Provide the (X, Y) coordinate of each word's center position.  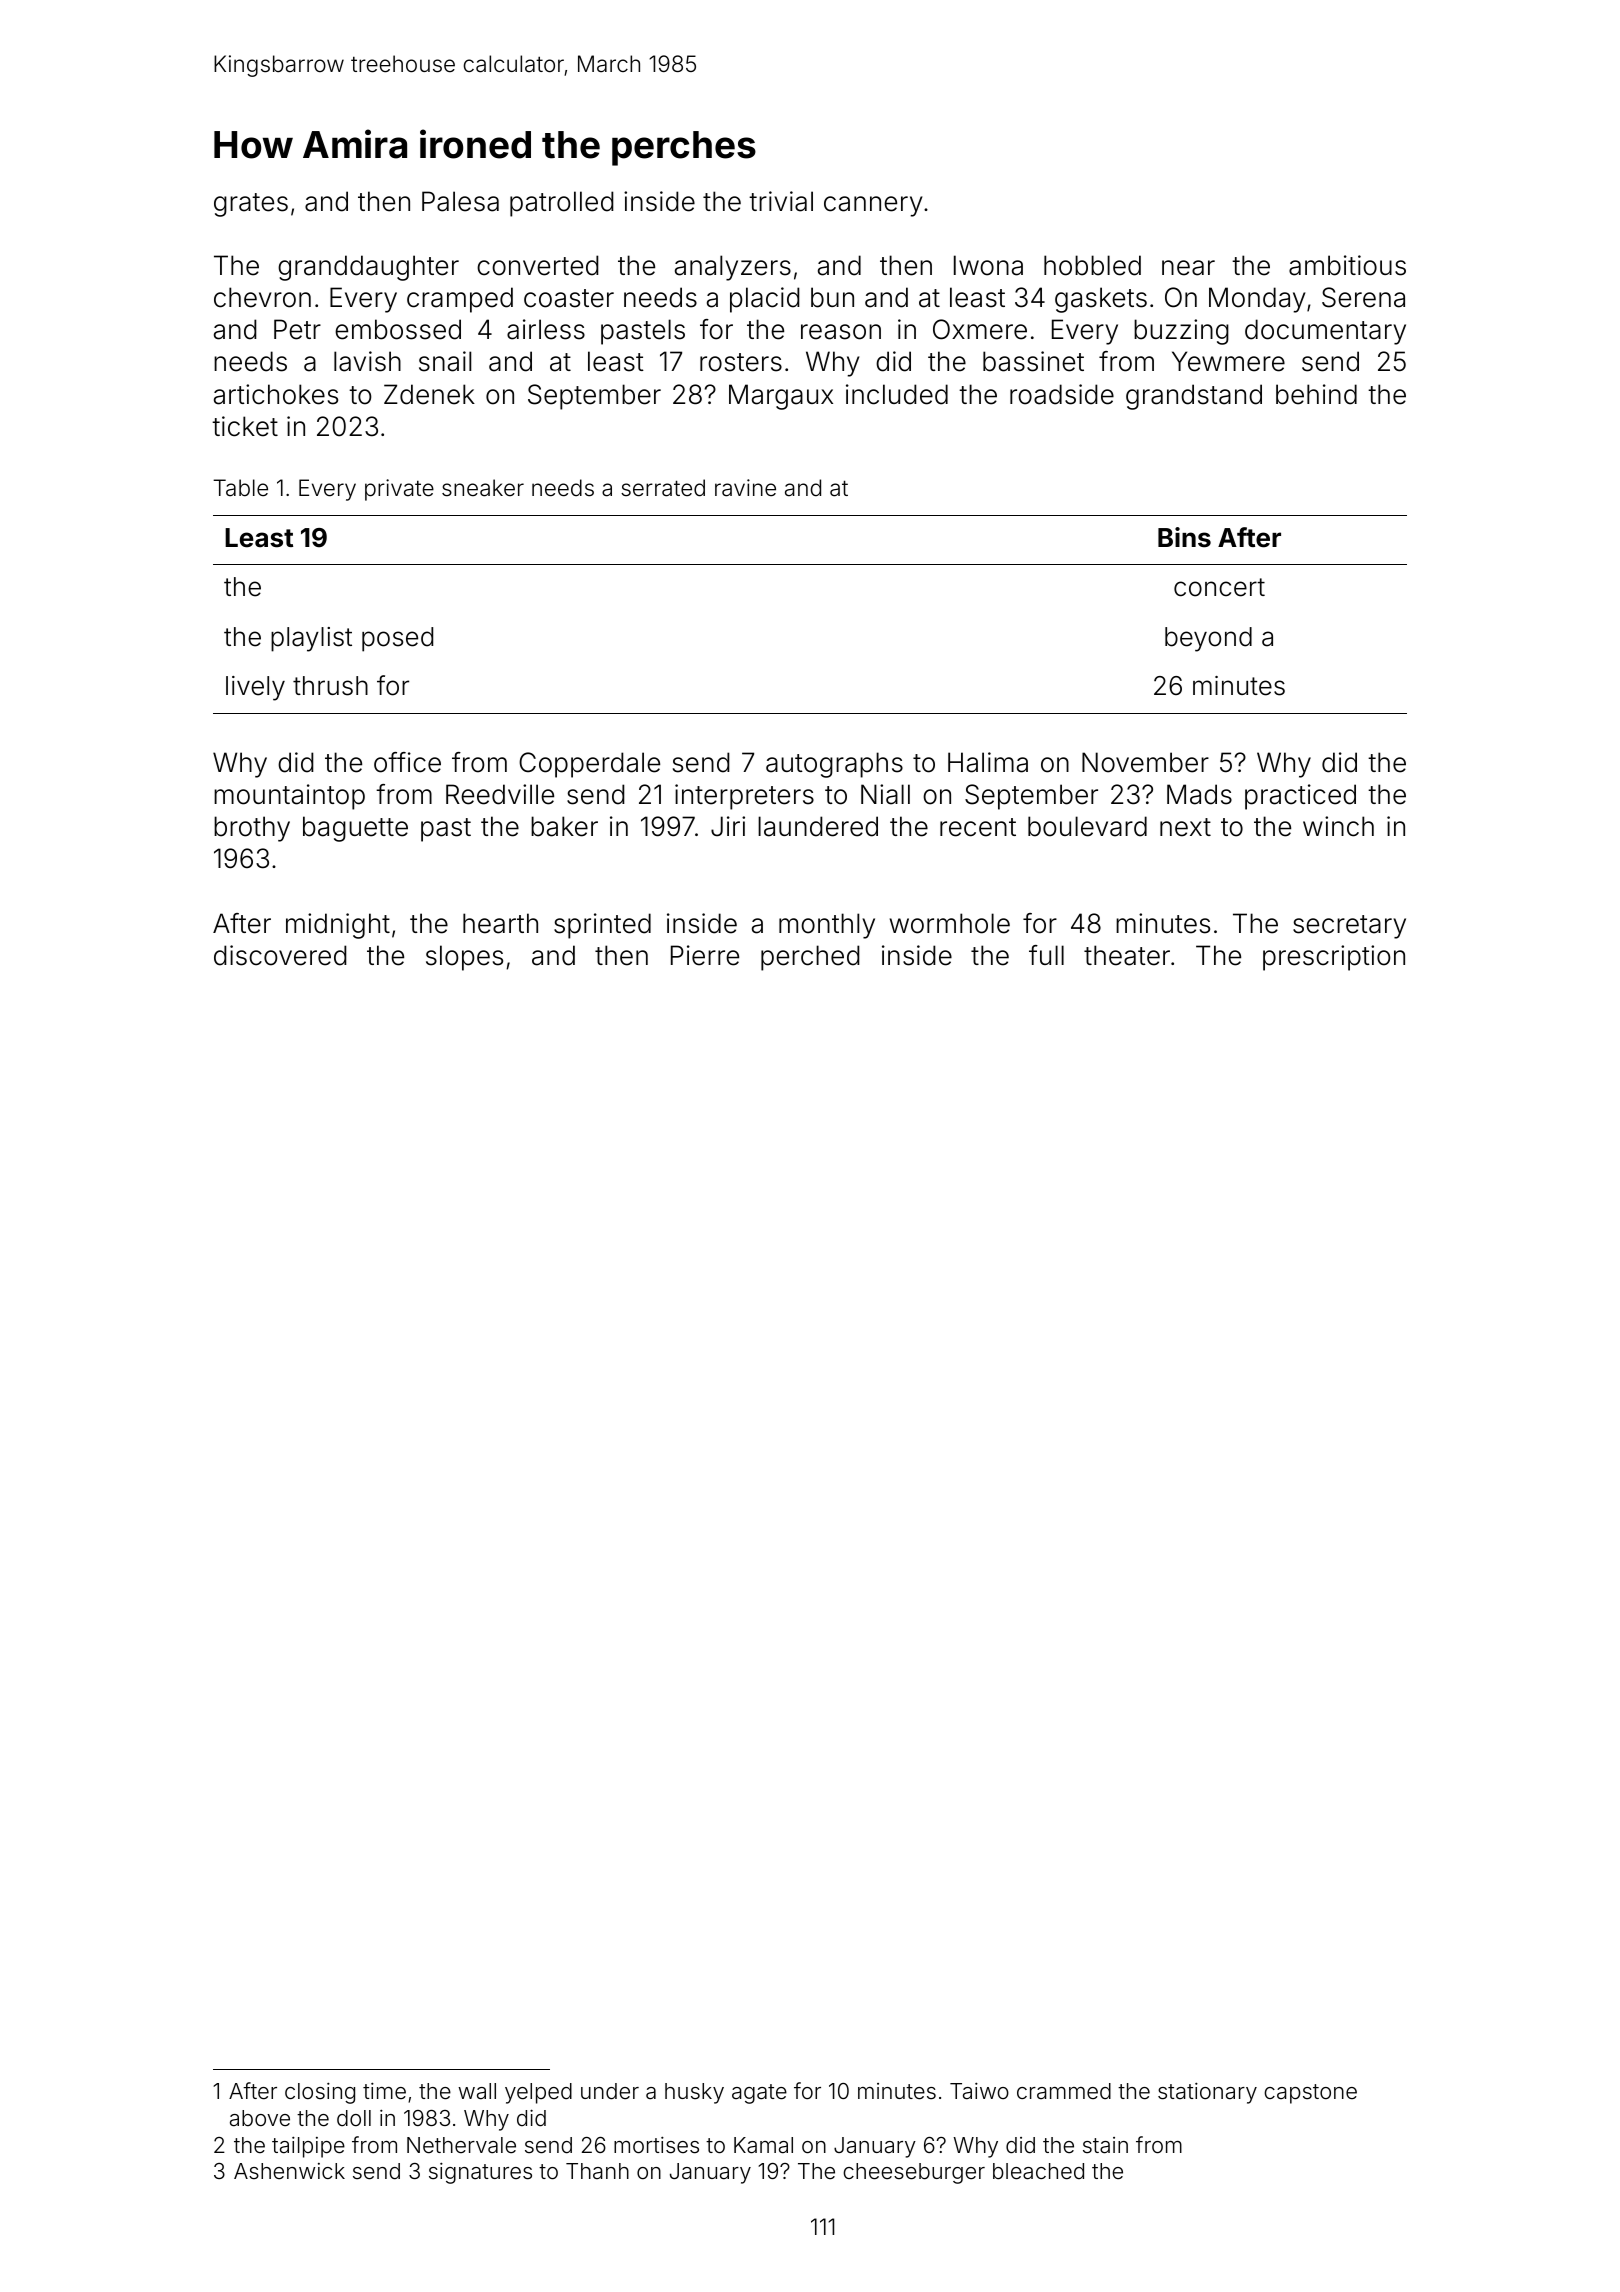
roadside (1062, 394)
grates (251, 205)
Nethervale (461, 2145)
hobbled (1092, 265)
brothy (252, 829)
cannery (873, 206)
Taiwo (979, 2091)
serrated (663, 488)
